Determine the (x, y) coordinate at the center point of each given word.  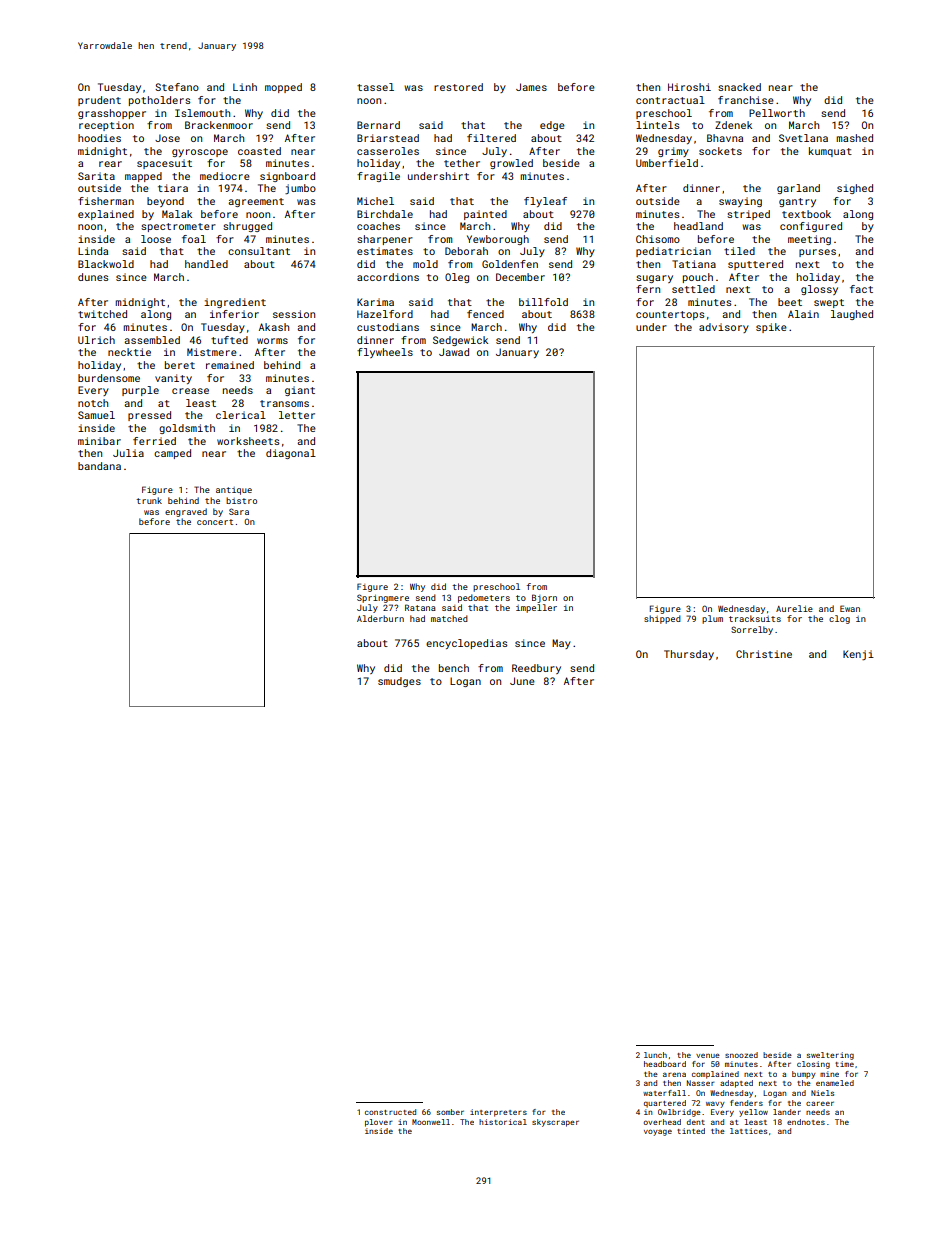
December (520, 277)
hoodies (99, 138)
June (522, 681)
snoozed (741, 1055)
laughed (852, 315)
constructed (390, 1112)
